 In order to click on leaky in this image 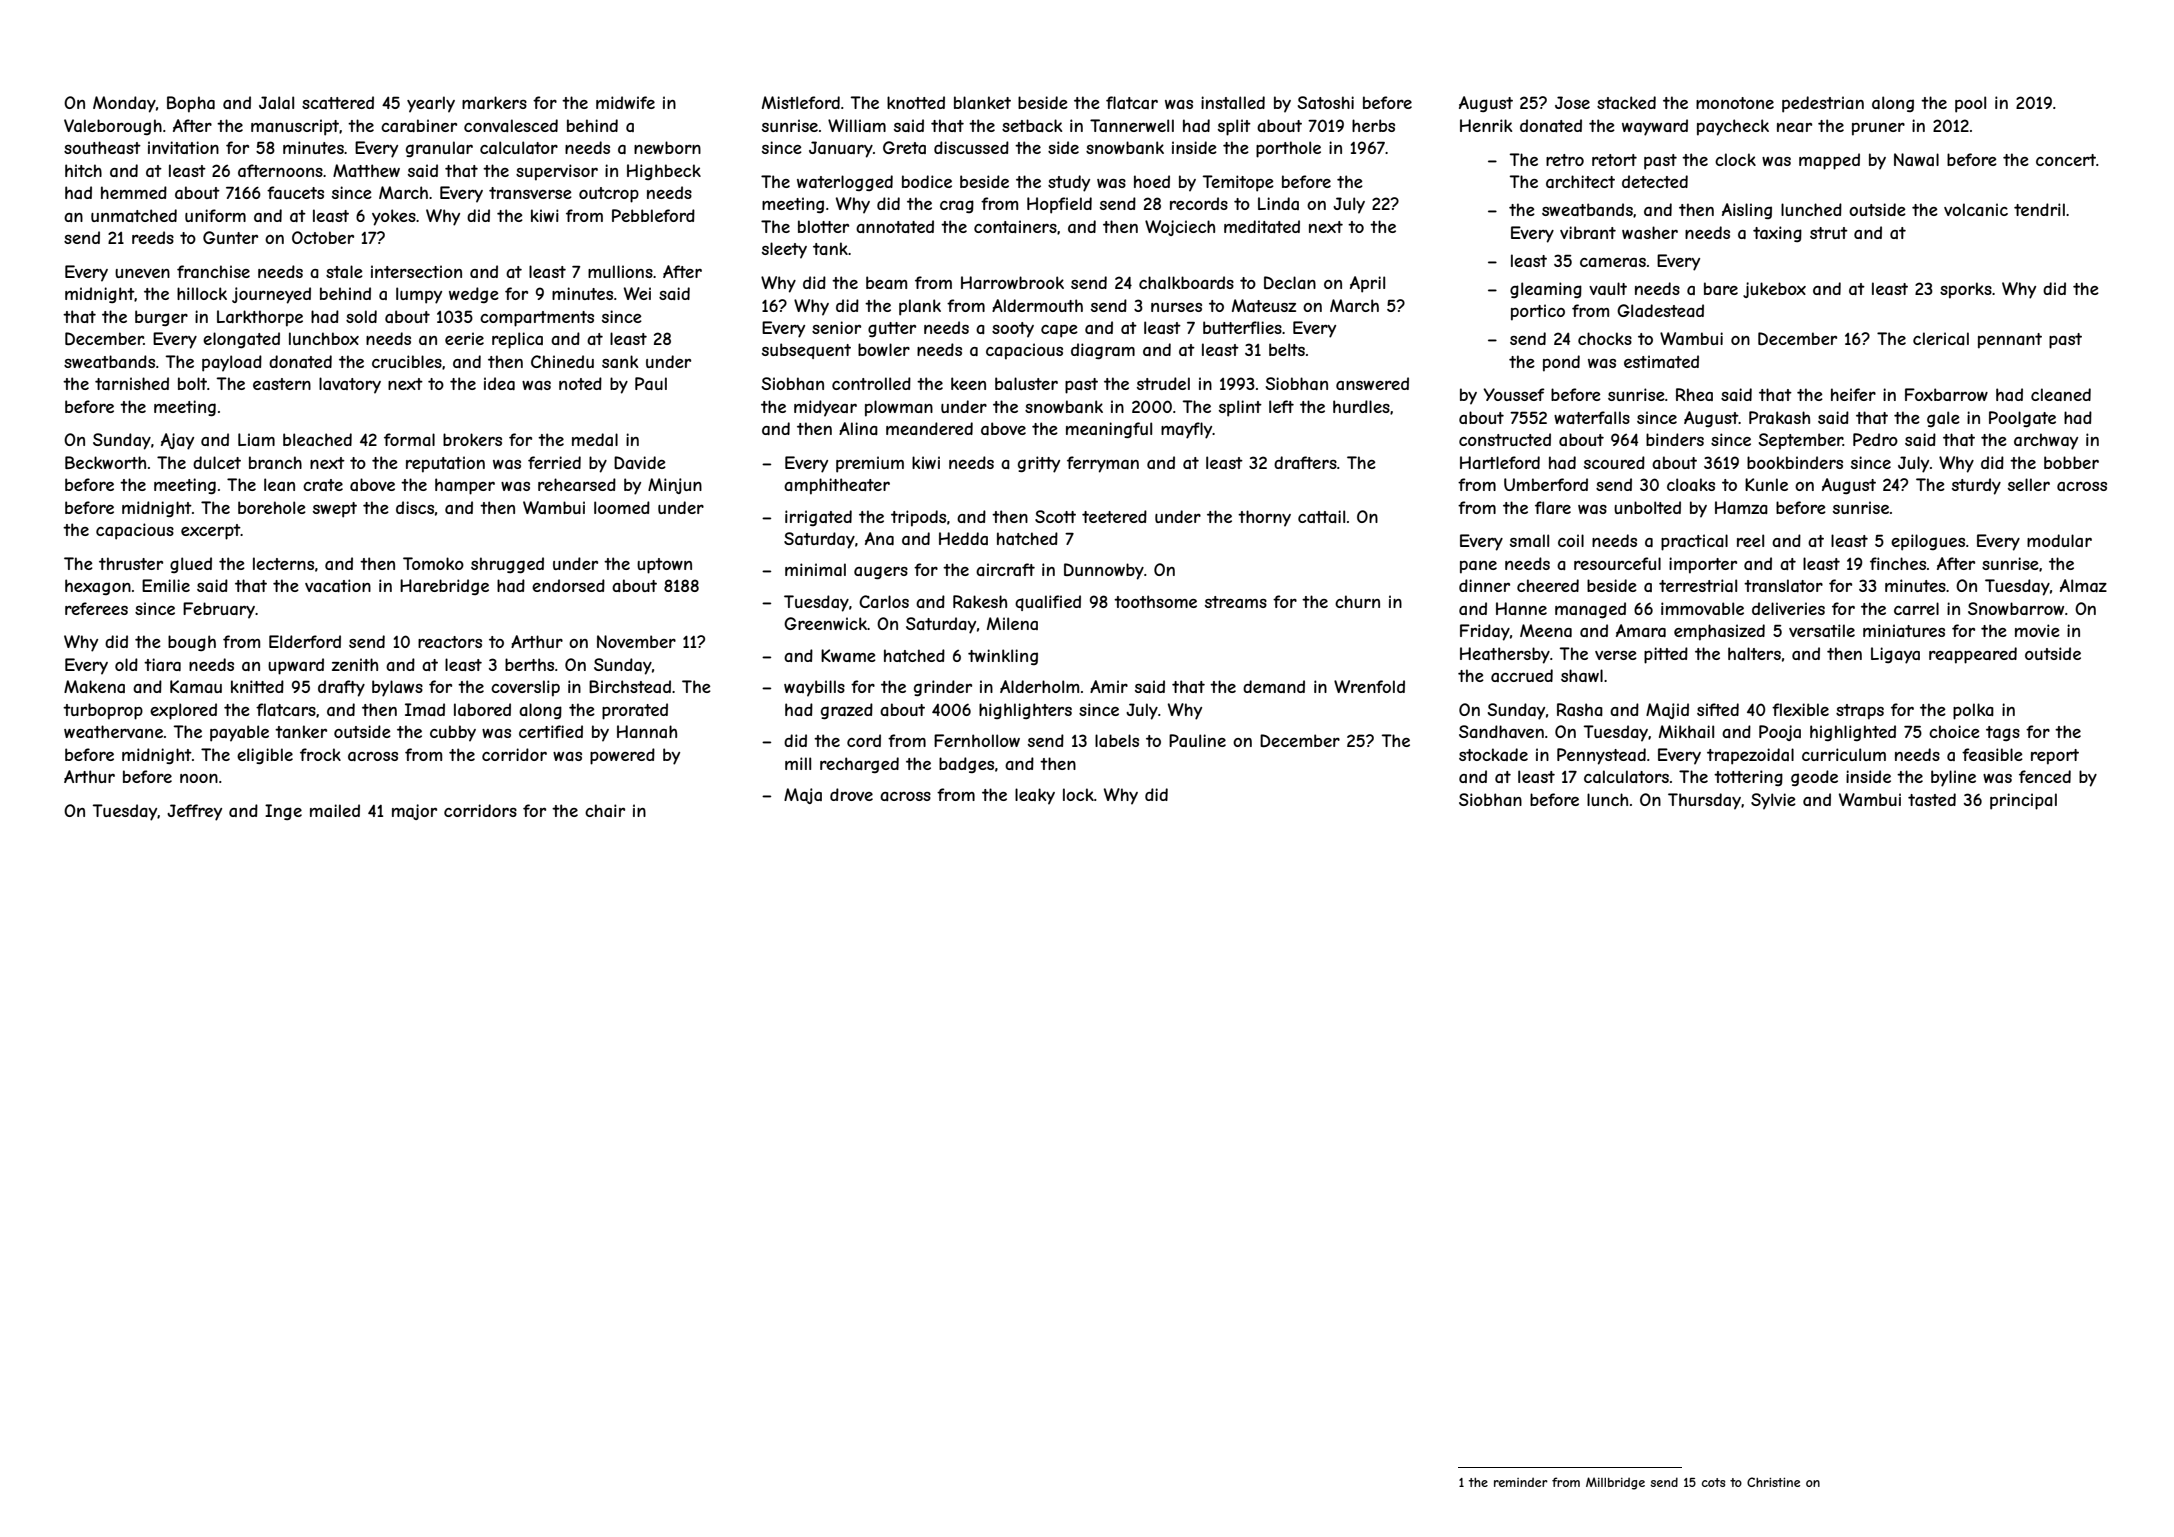, I will do `click(1035, 796)`.
